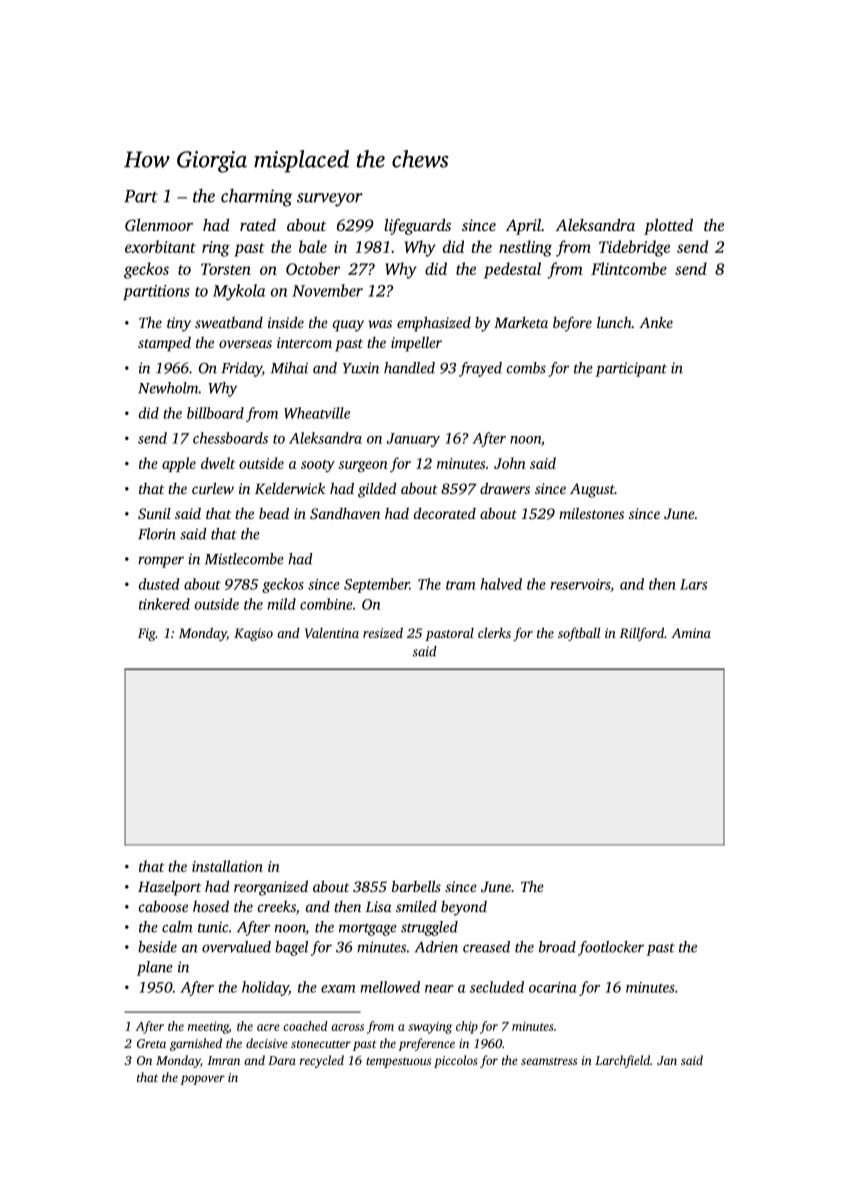 Image resolution: width=849 pixels, height=1204 pixels. Describe the element at coordinates (413, 440) in the image. I see `January` at that location.
